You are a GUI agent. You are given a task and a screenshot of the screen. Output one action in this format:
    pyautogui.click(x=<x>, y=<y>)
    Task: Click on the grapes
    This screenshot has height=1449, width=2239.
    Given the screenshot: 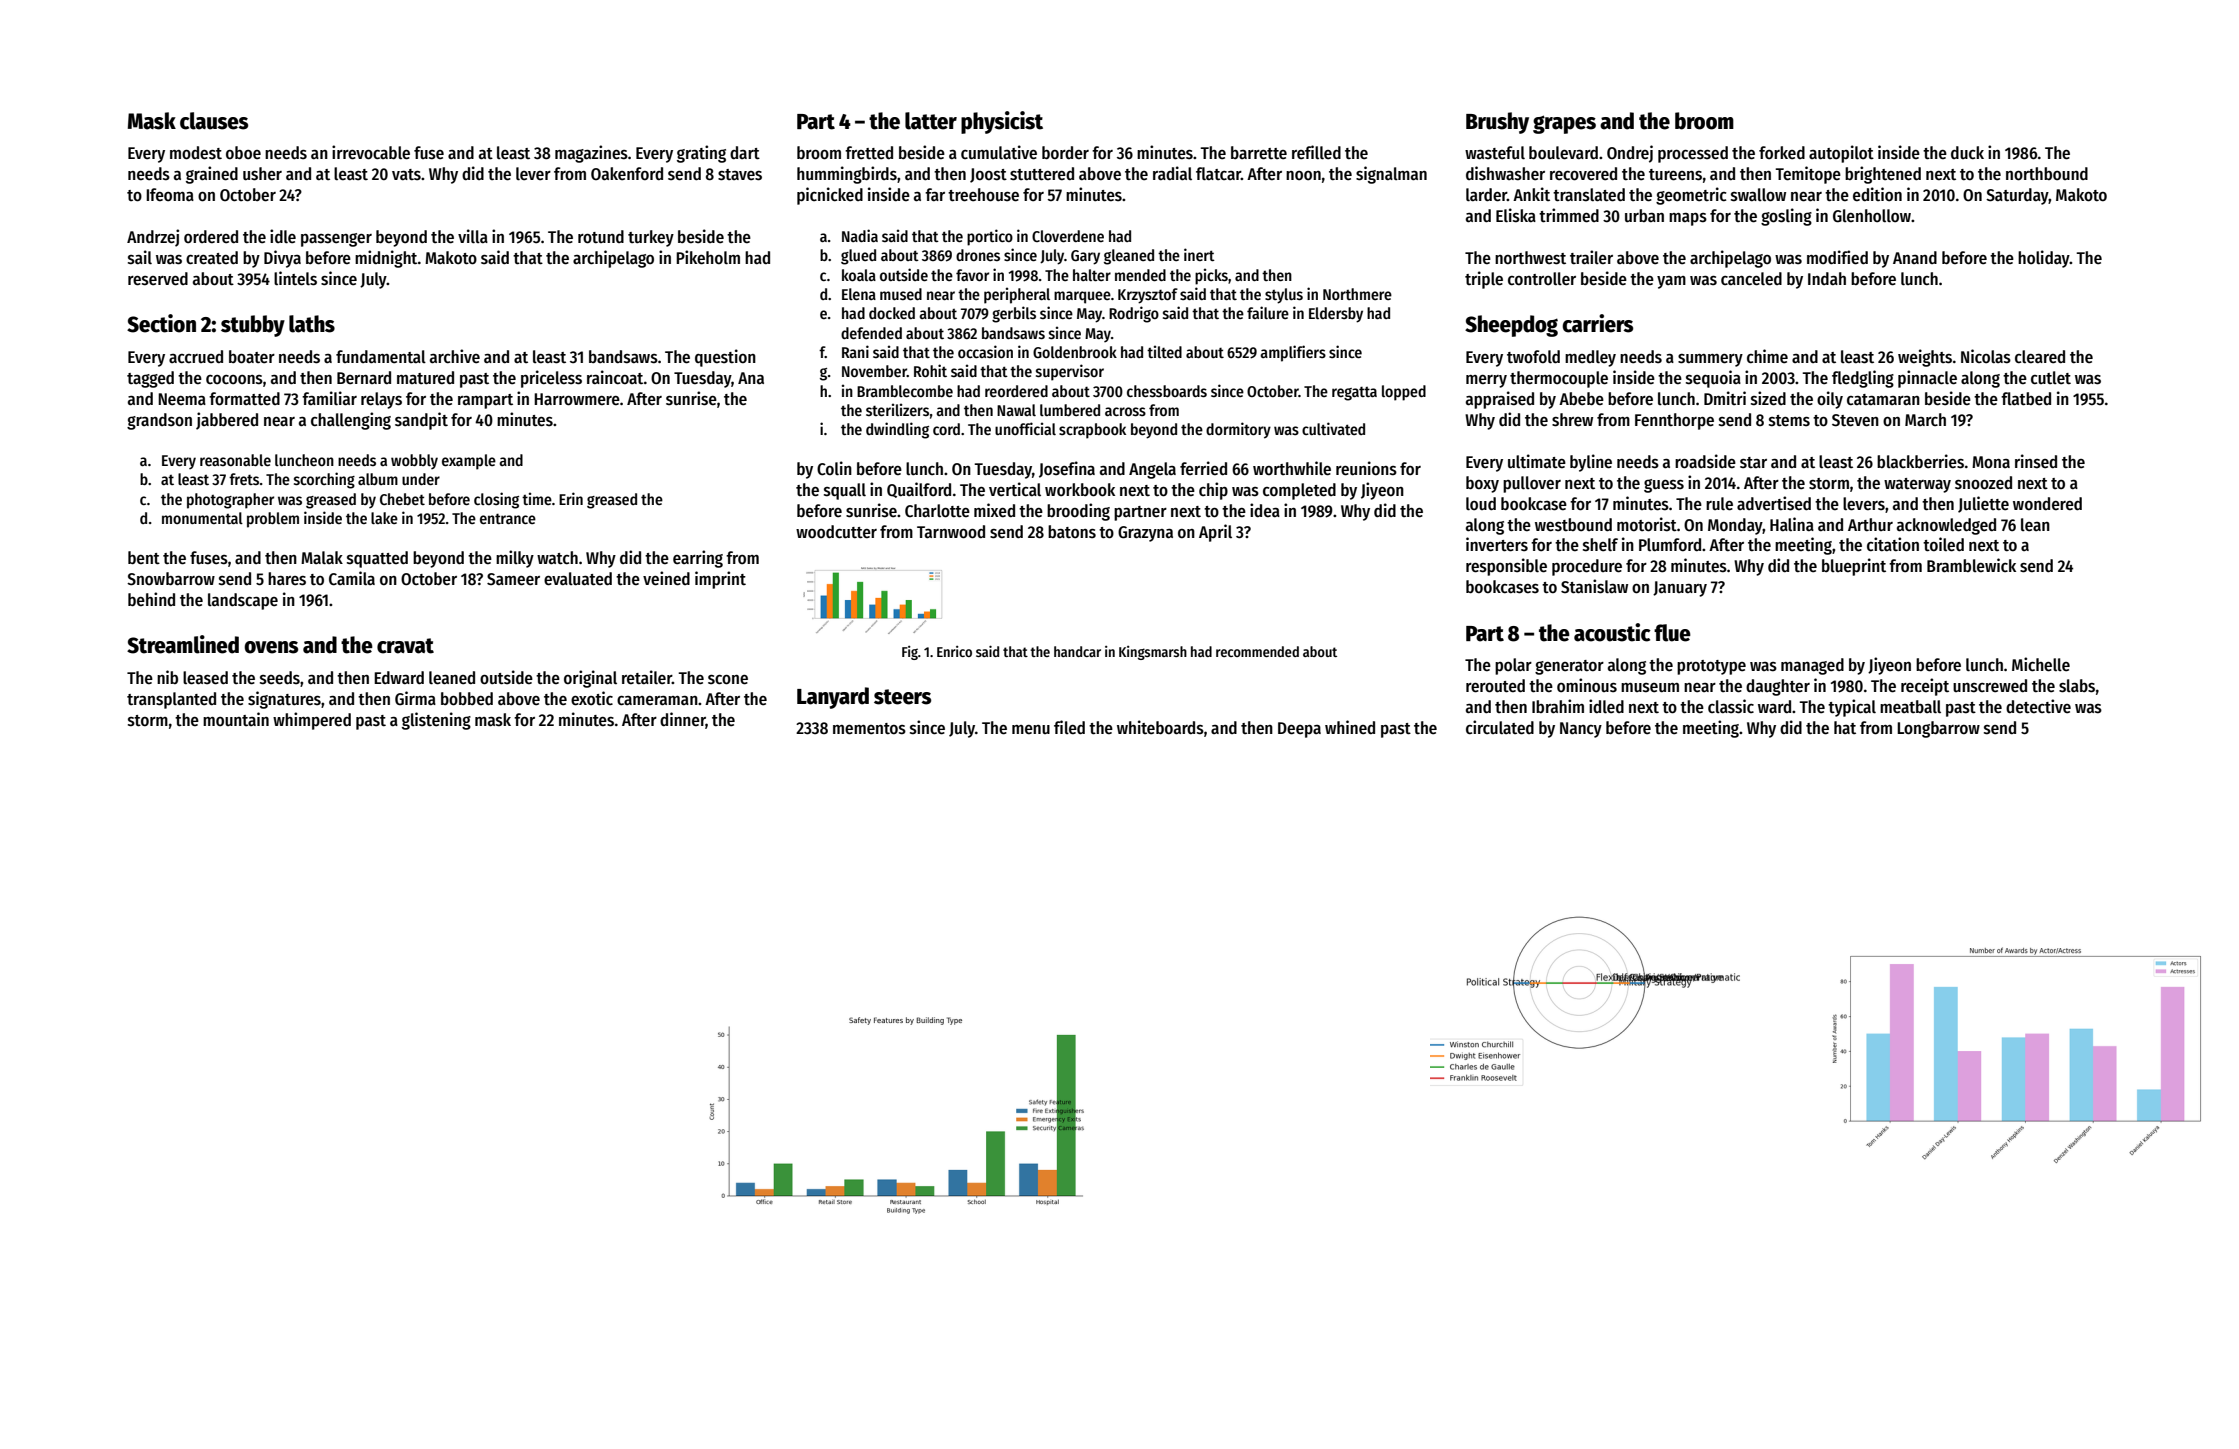 What is the action you would take?
    pyautogui.click(x=1564, y=124)
